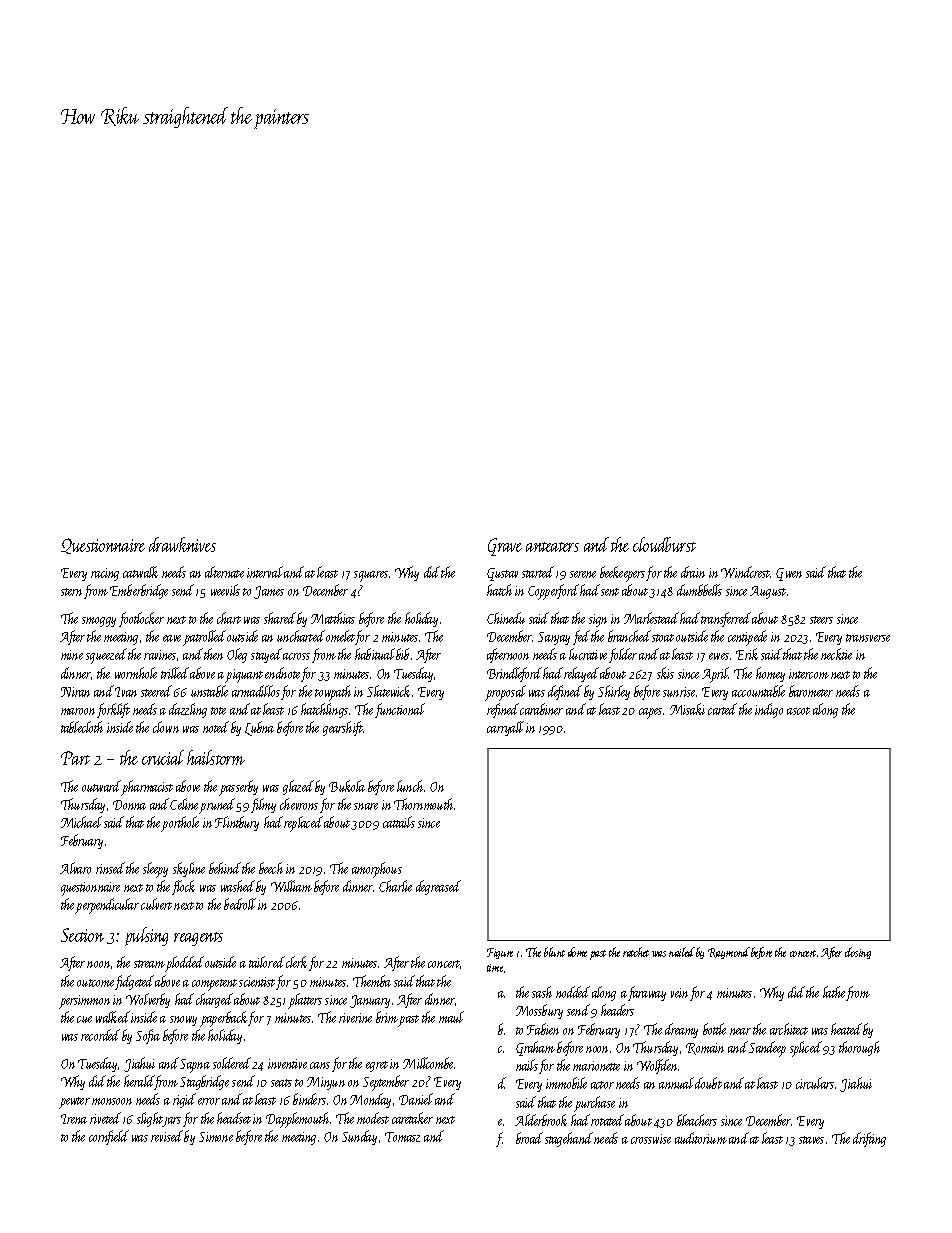 This screenshot has height=1233, width=952. What do you see at coordinates (505, 728) in the screenshot?
I see `carryall` at bounding box center [505, 728].
